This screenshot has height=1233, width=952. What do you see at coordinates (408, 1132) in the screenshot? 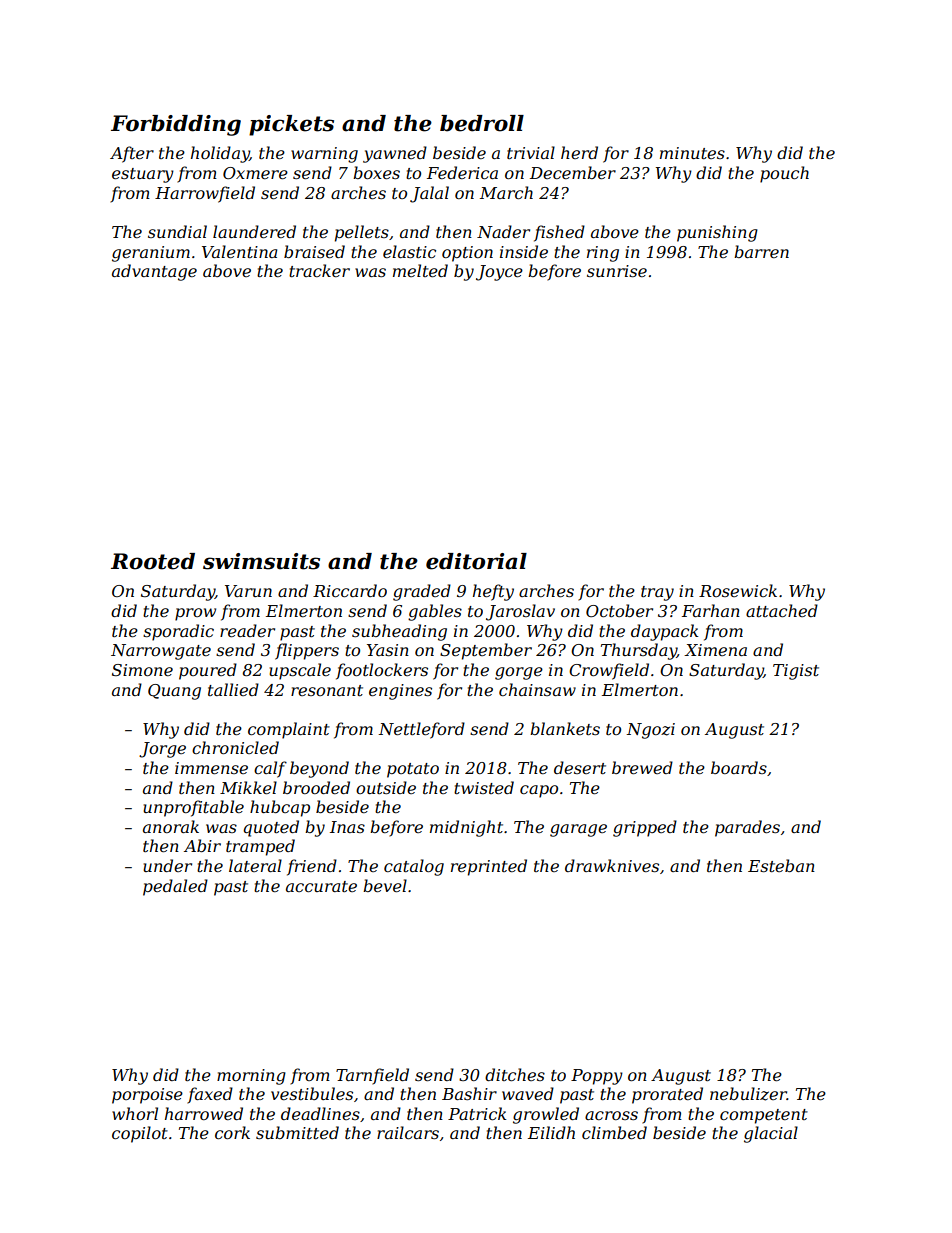
I see `railcars` at bounding box center [408, 1132].
